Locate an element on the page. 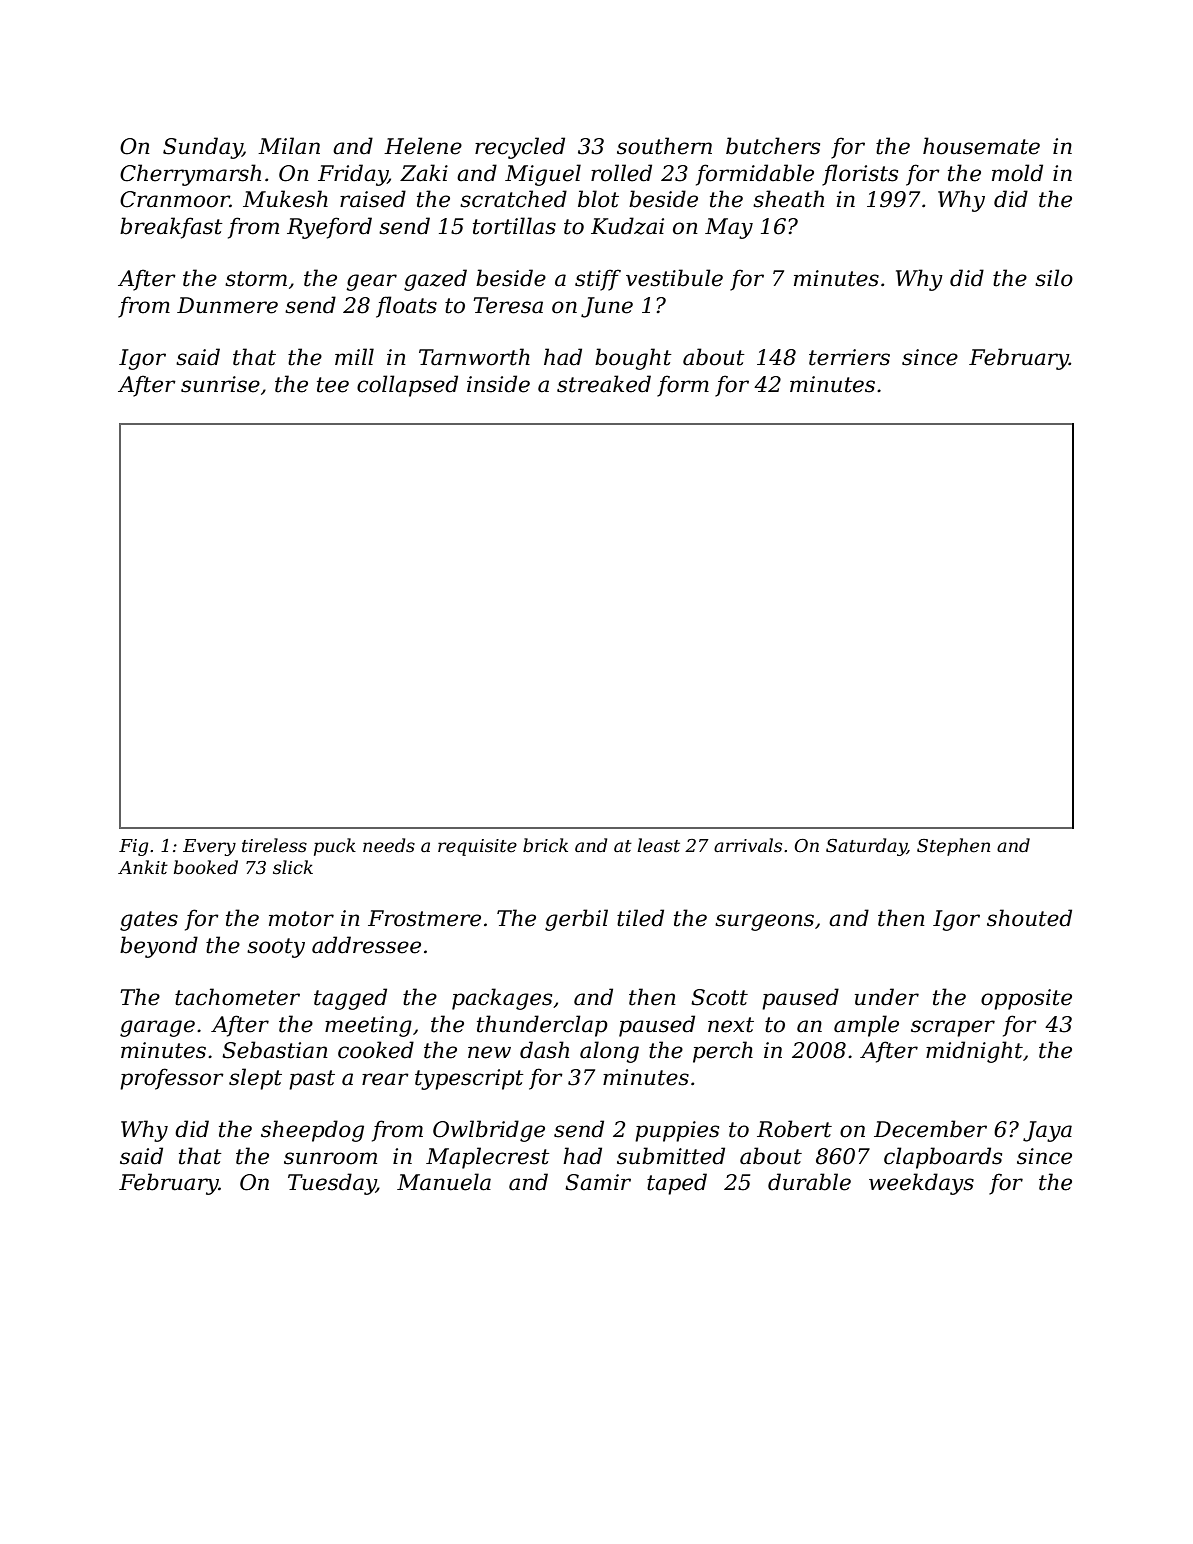 The image size is (1193, 1544). tiled is located at coordinates (640, 918).
